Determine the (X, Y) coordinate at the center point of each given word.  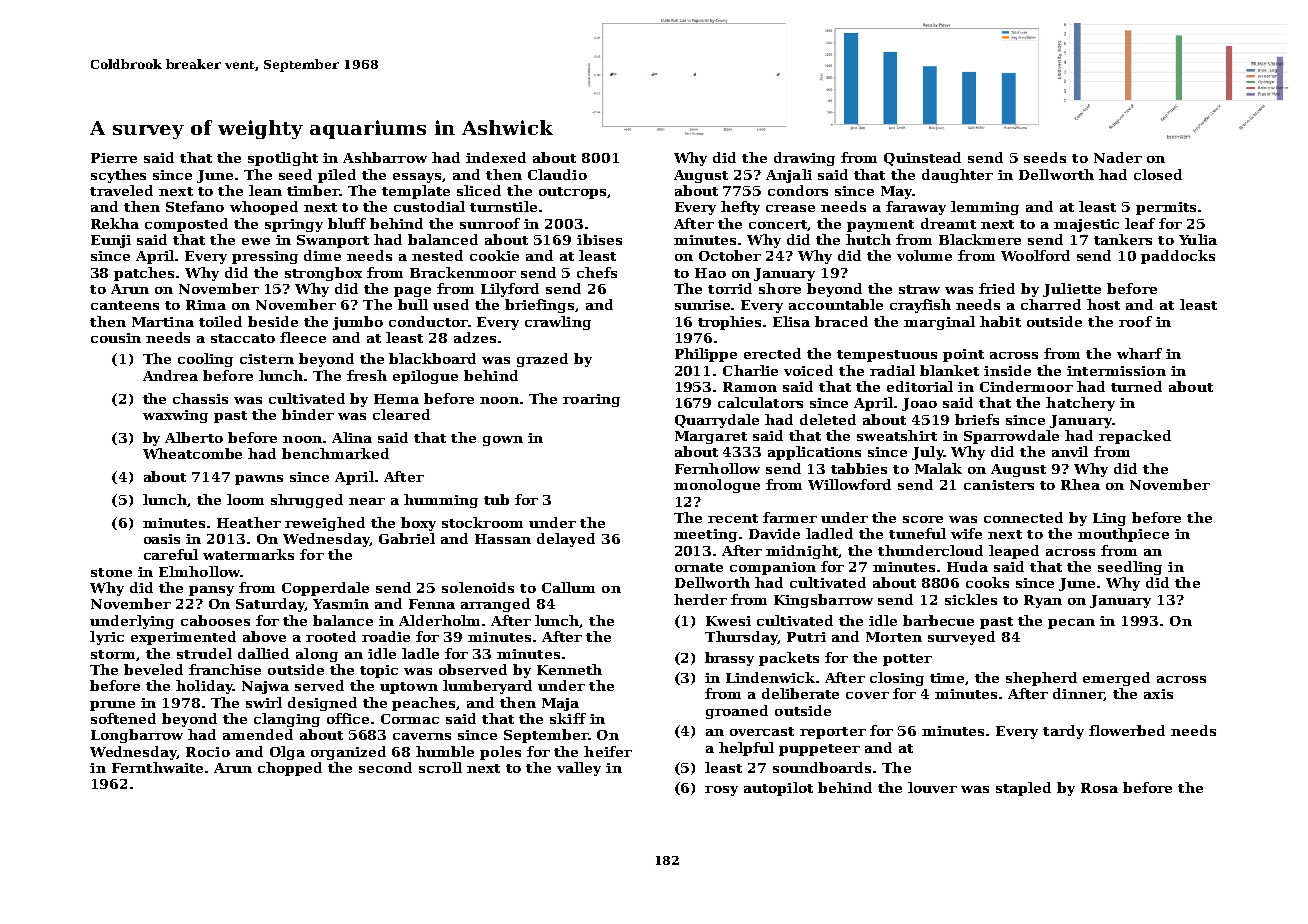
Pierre (114, 158)
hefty (740, 208)
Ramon (750, 387)
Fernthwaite (157, 767)
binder (308, 414)
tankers (1123, 239)
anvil (1070, 451)
